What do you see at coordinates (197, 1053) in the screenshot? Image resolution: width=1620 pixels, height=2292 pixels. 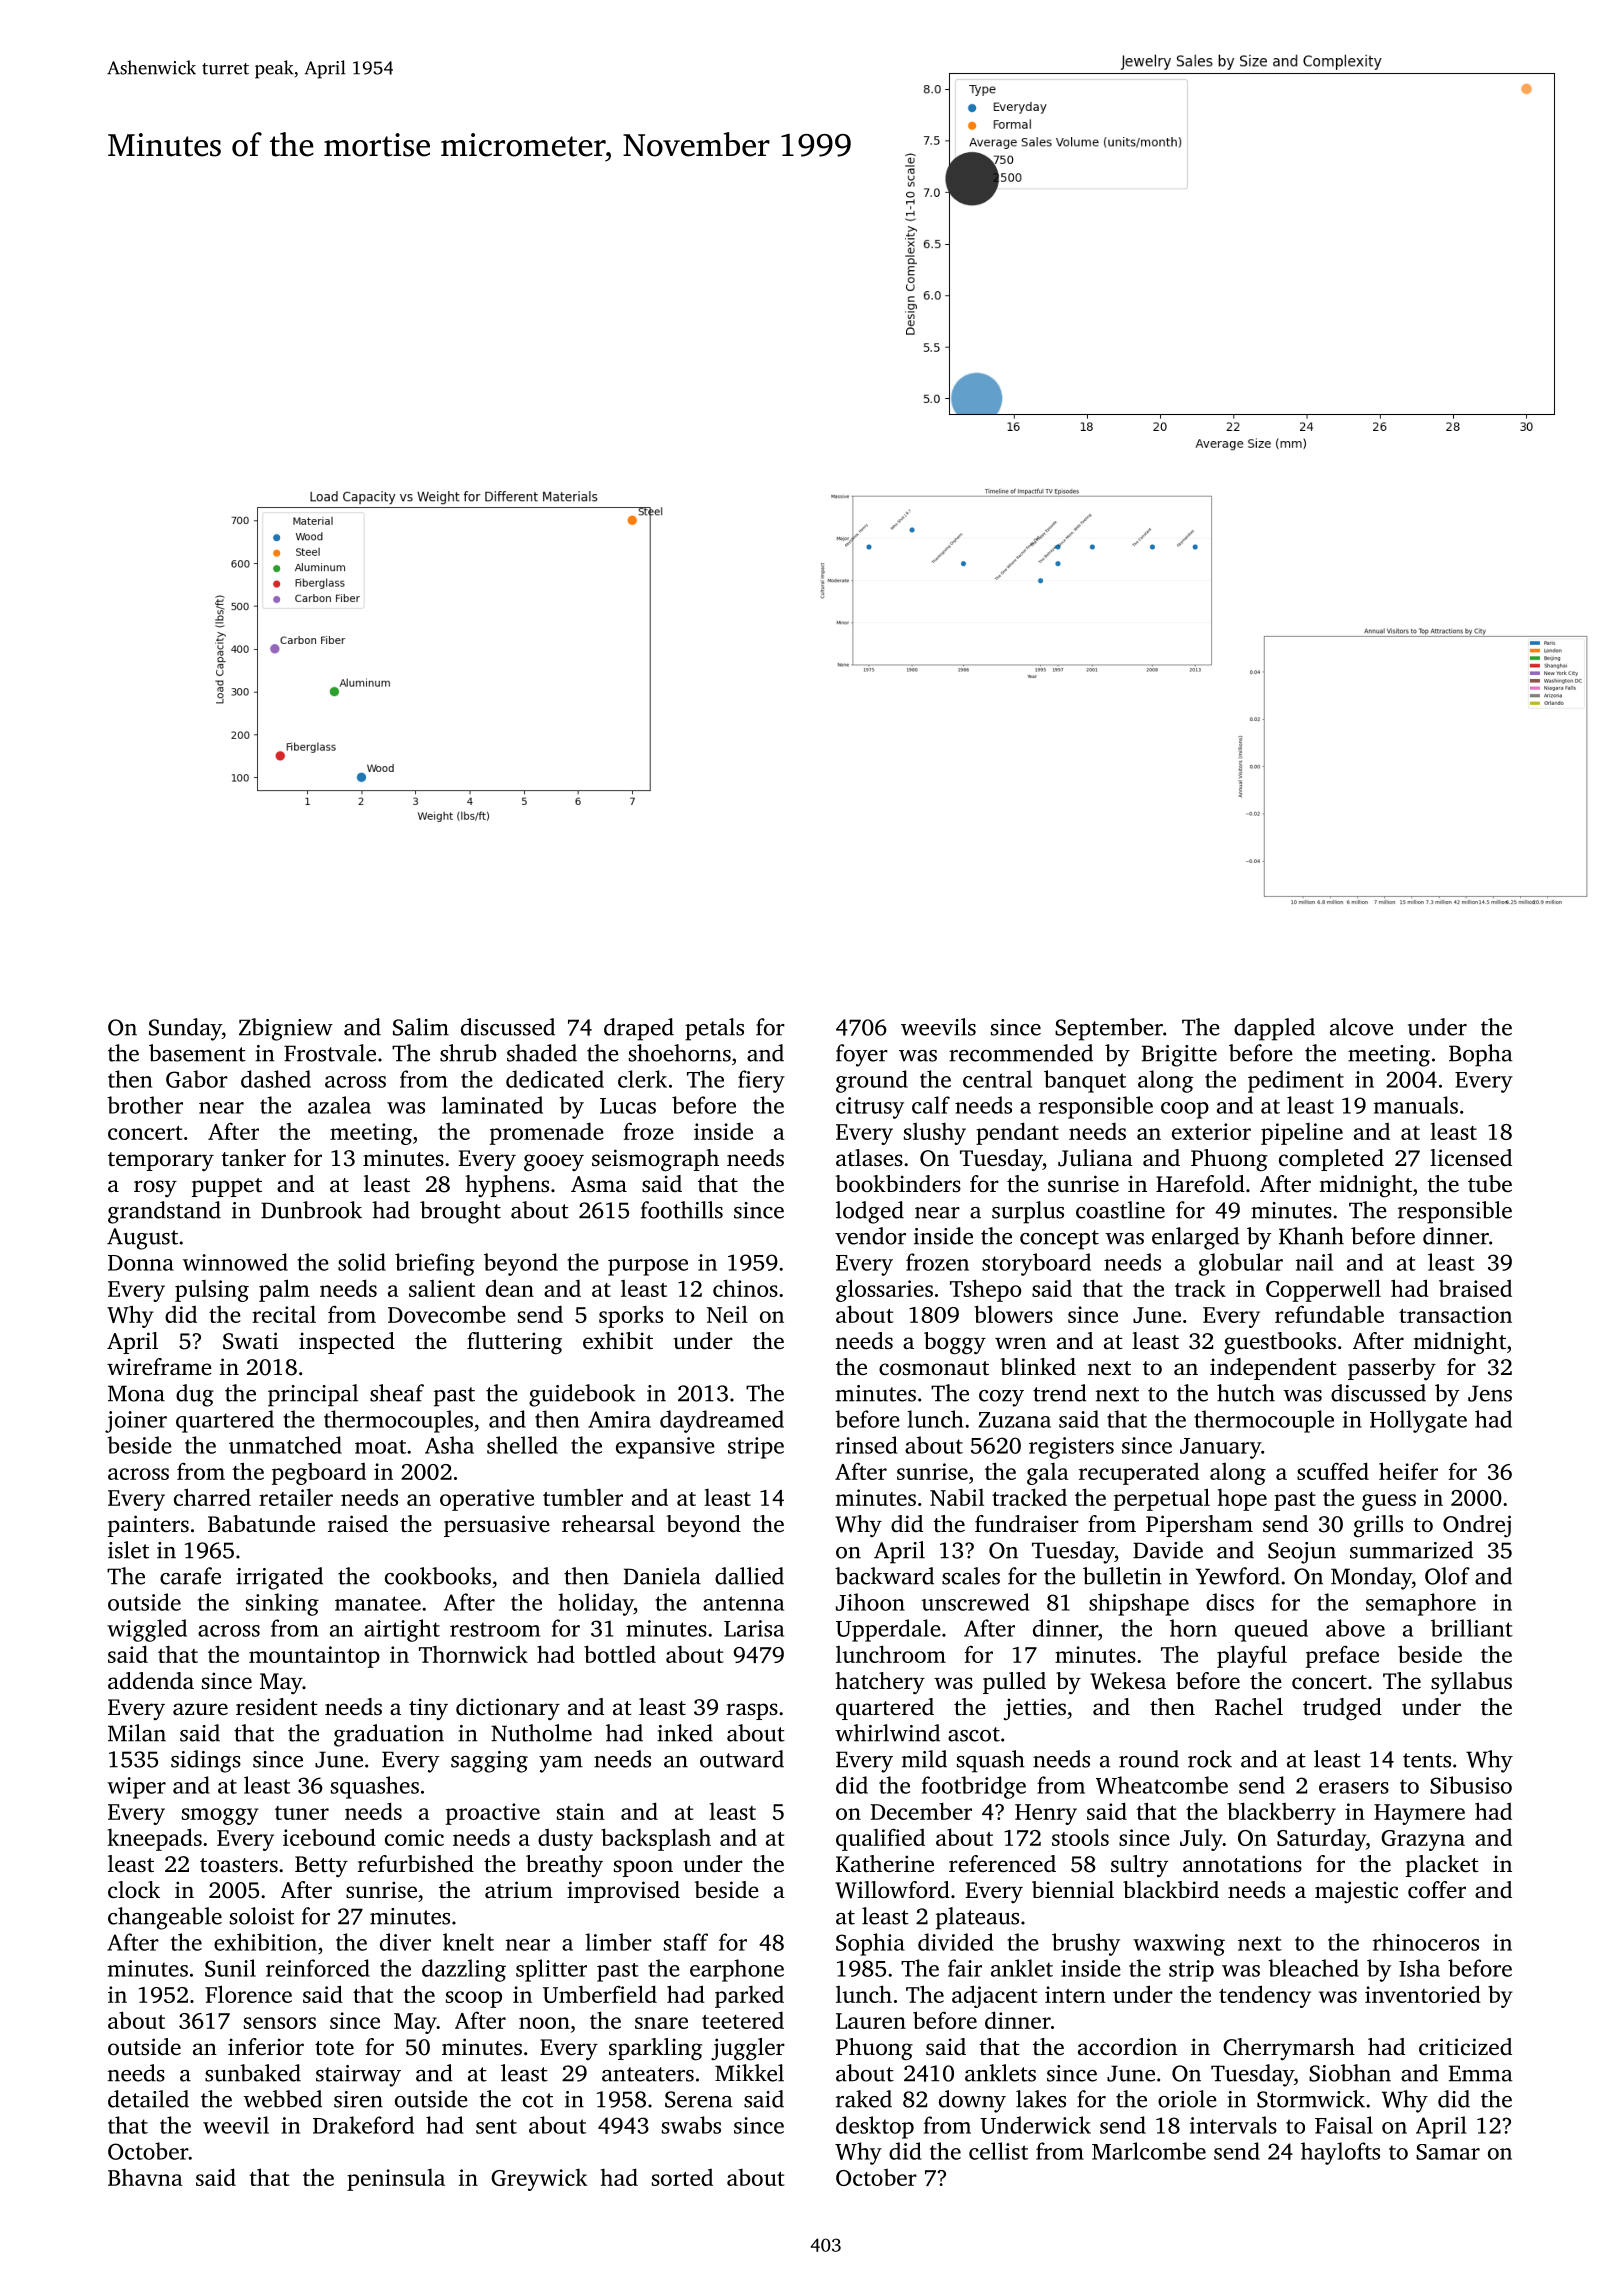 I see `basement` at bounding box center [197, 1053].
